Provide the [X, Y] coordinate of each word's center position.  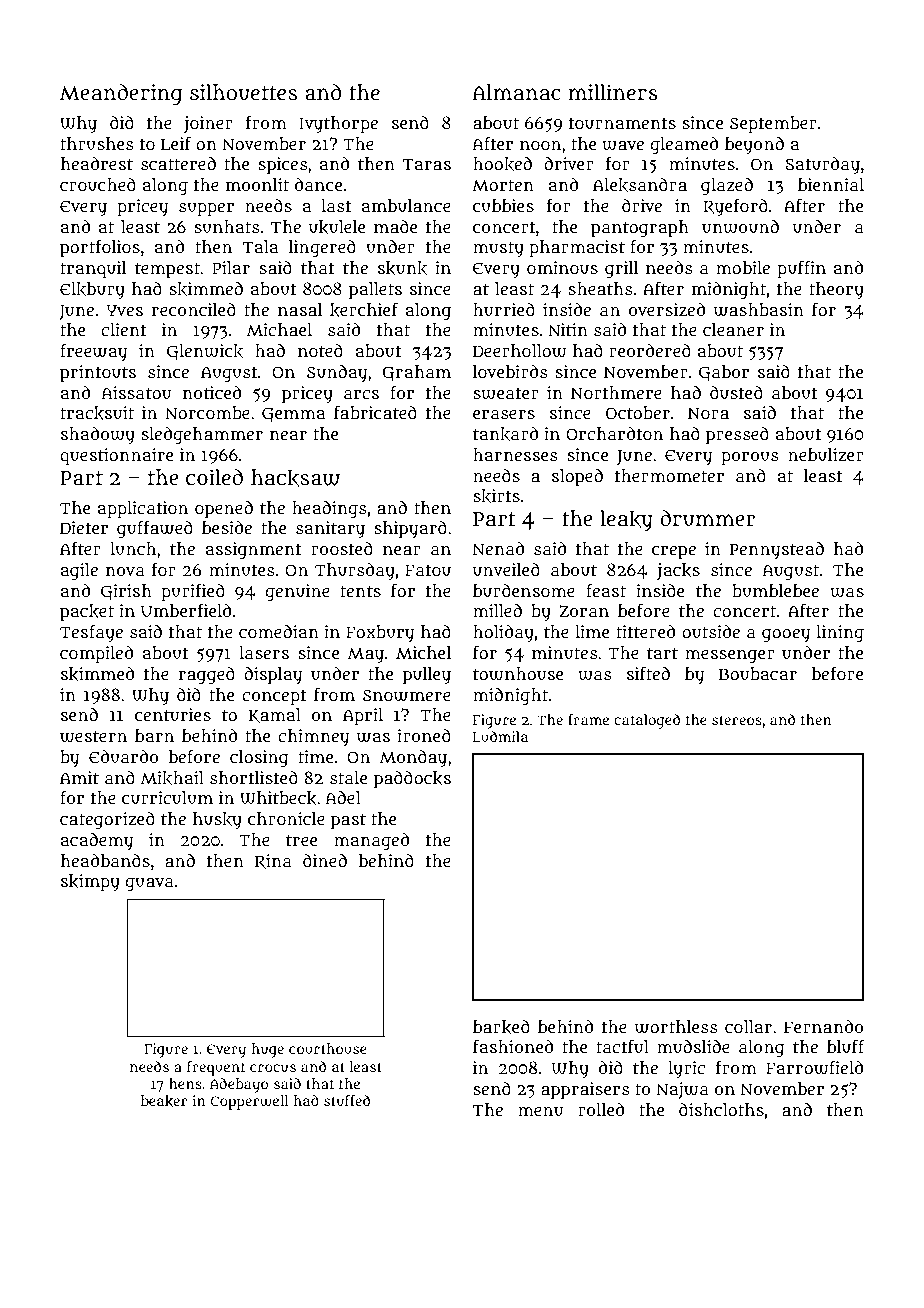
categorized [107, 820]
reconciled [194, 309]
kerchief [364, 310]
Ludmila [500, 736]
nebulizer [826, 455]
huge [267, 1050]
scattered [178, 163]
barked [501, 1027]
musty [498, 249]
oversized [667, 310]
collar [748, 1026]
